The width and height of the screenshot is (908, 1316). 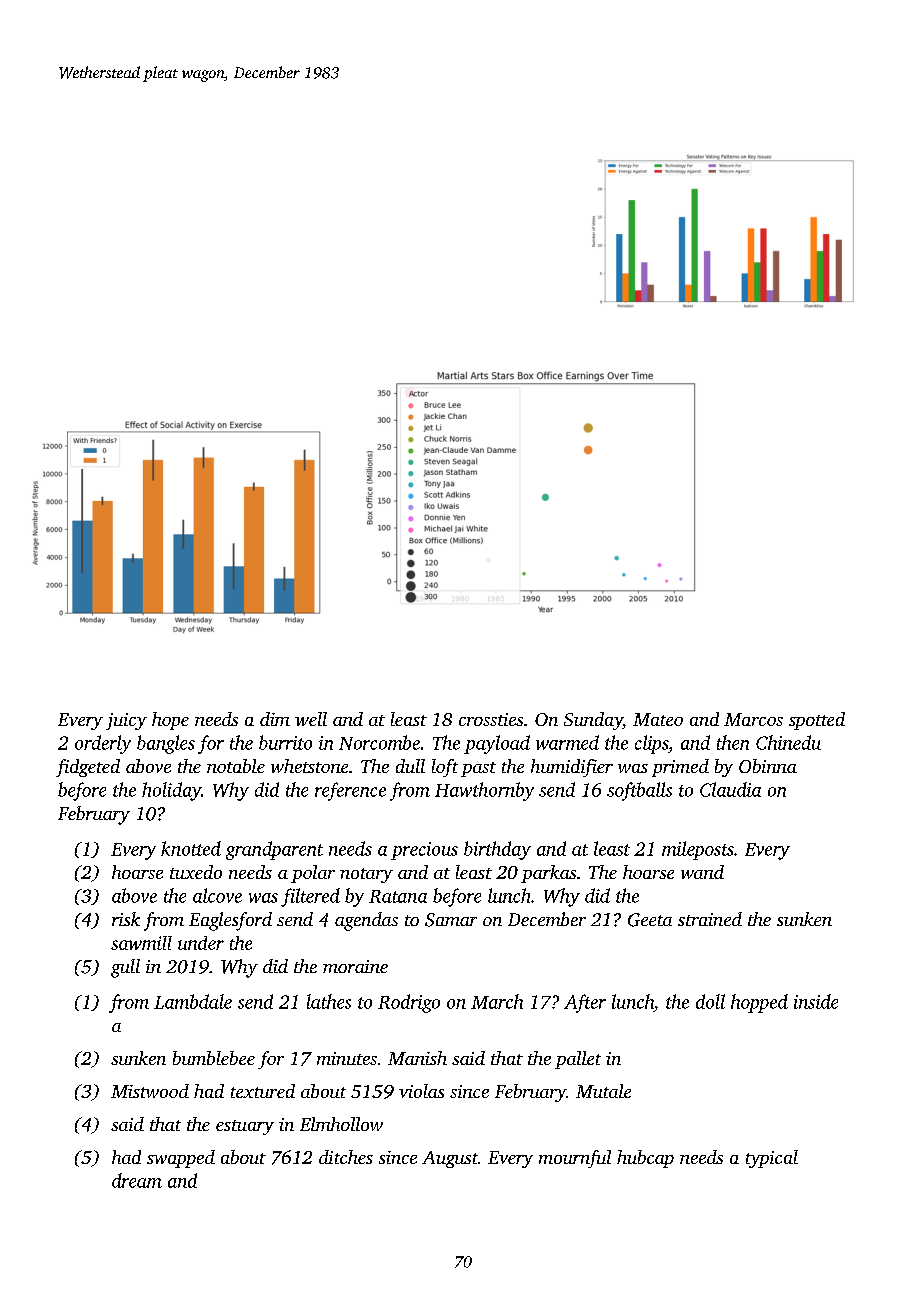 I want to click on warmed, so click(x=567, y=742).
